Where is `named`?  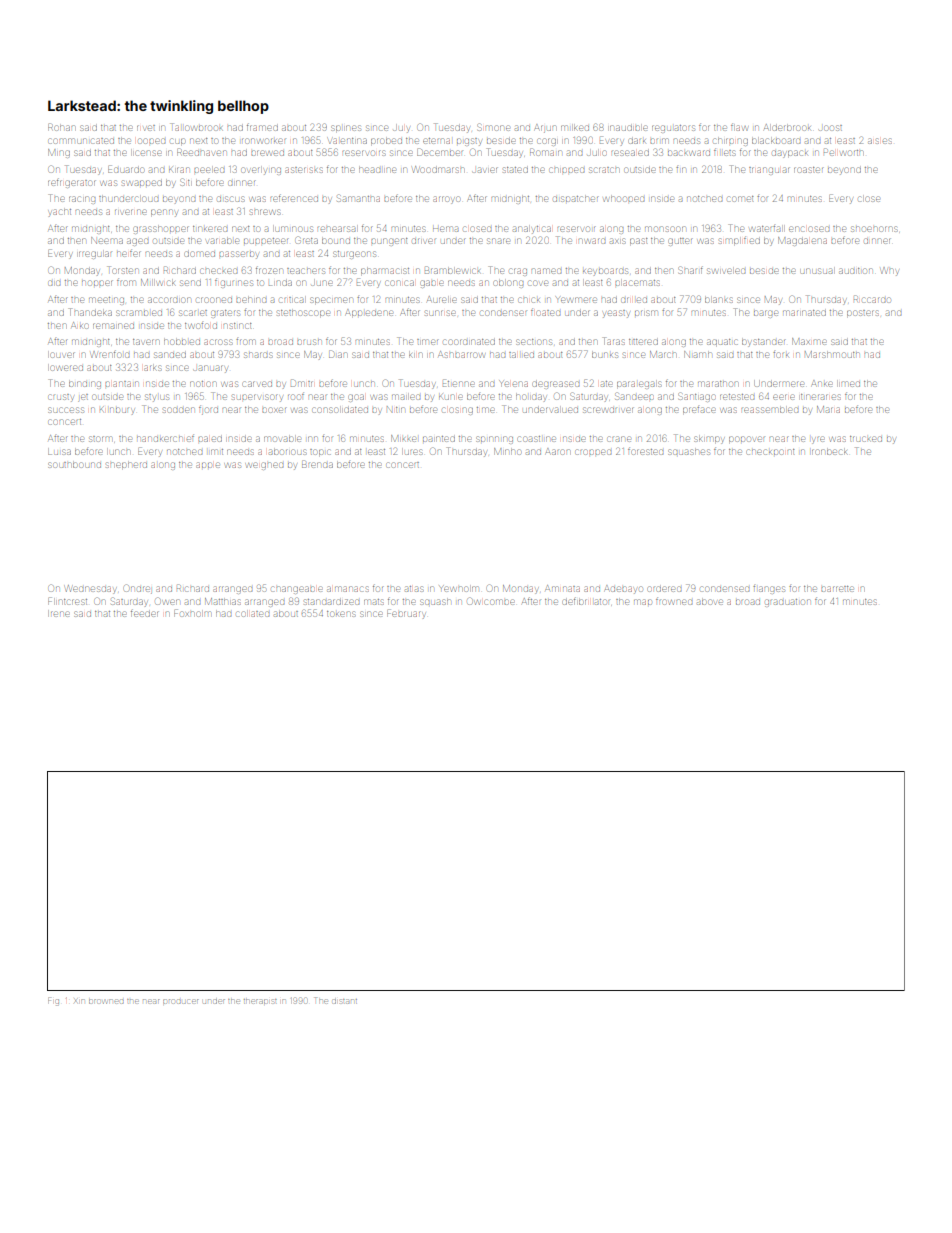
named is located at coordinates (546, 271).
